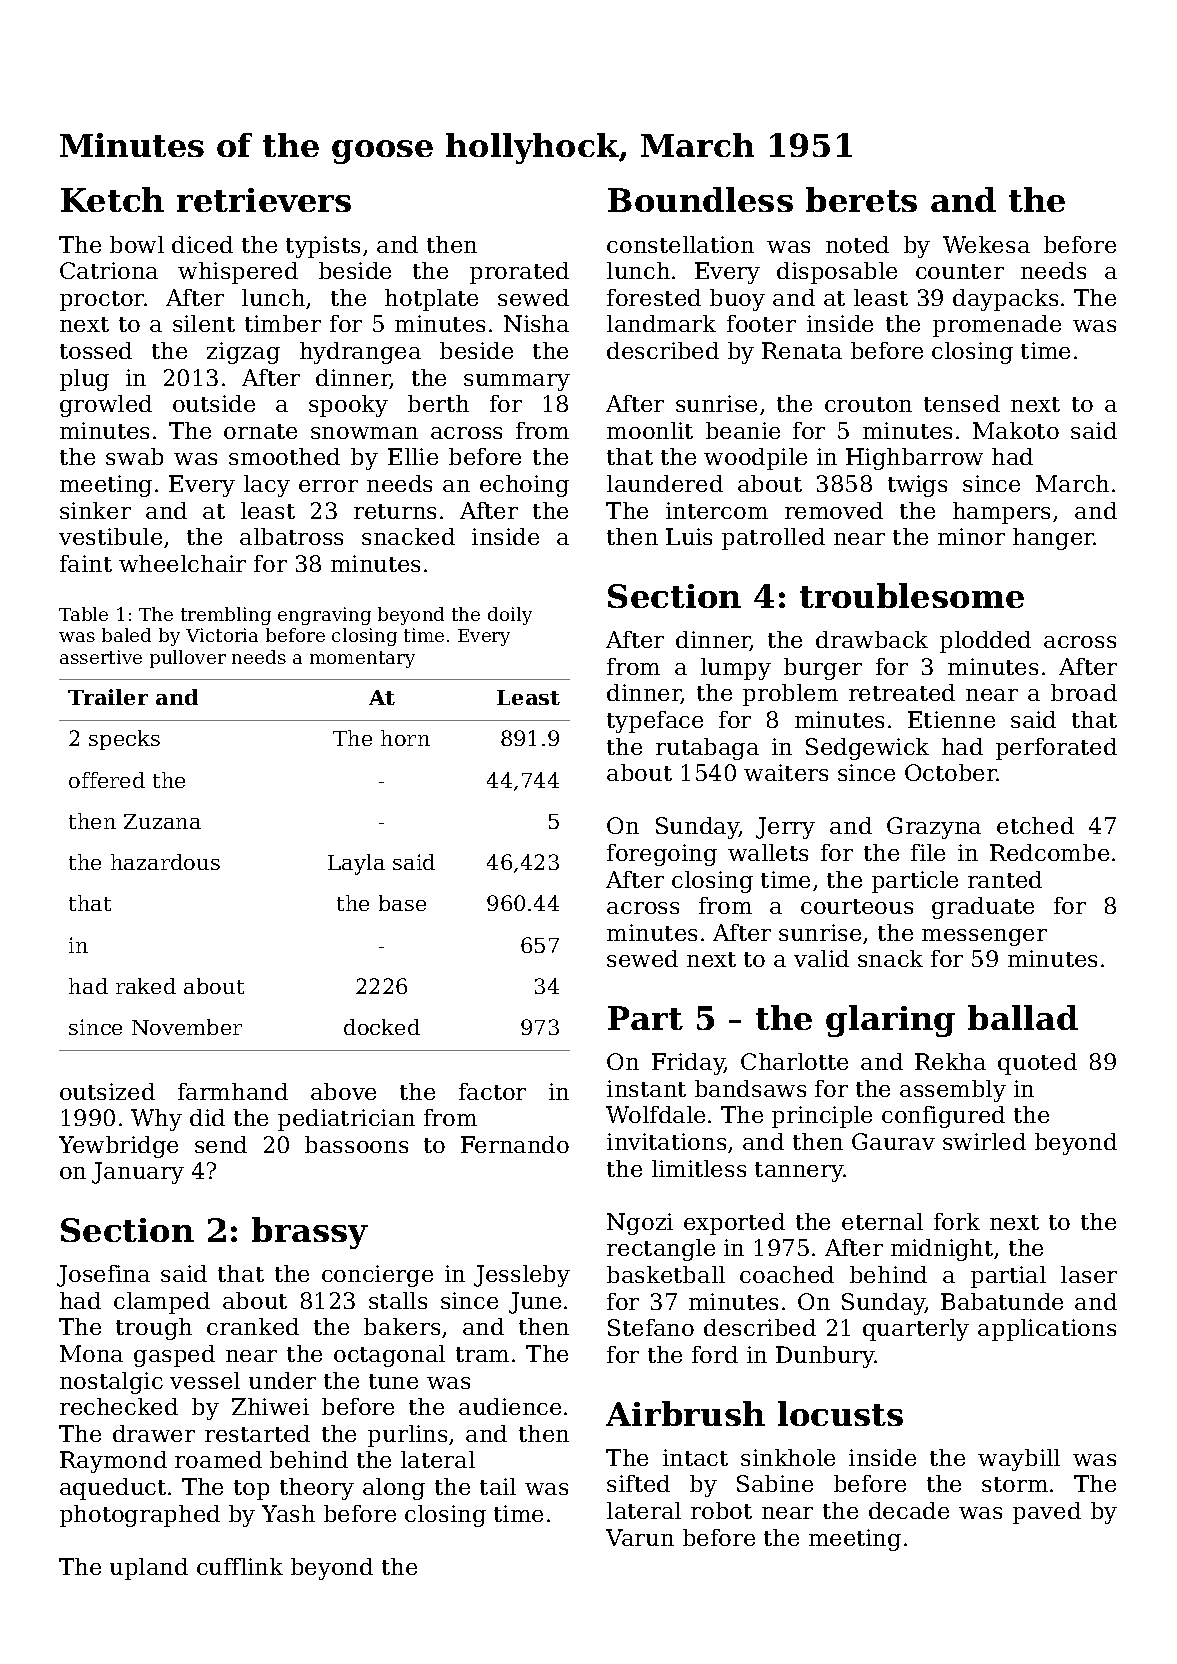  What do you see at coordinates (717, 510) in the page?
I see `intercom` at bounding box center [717, 510].
